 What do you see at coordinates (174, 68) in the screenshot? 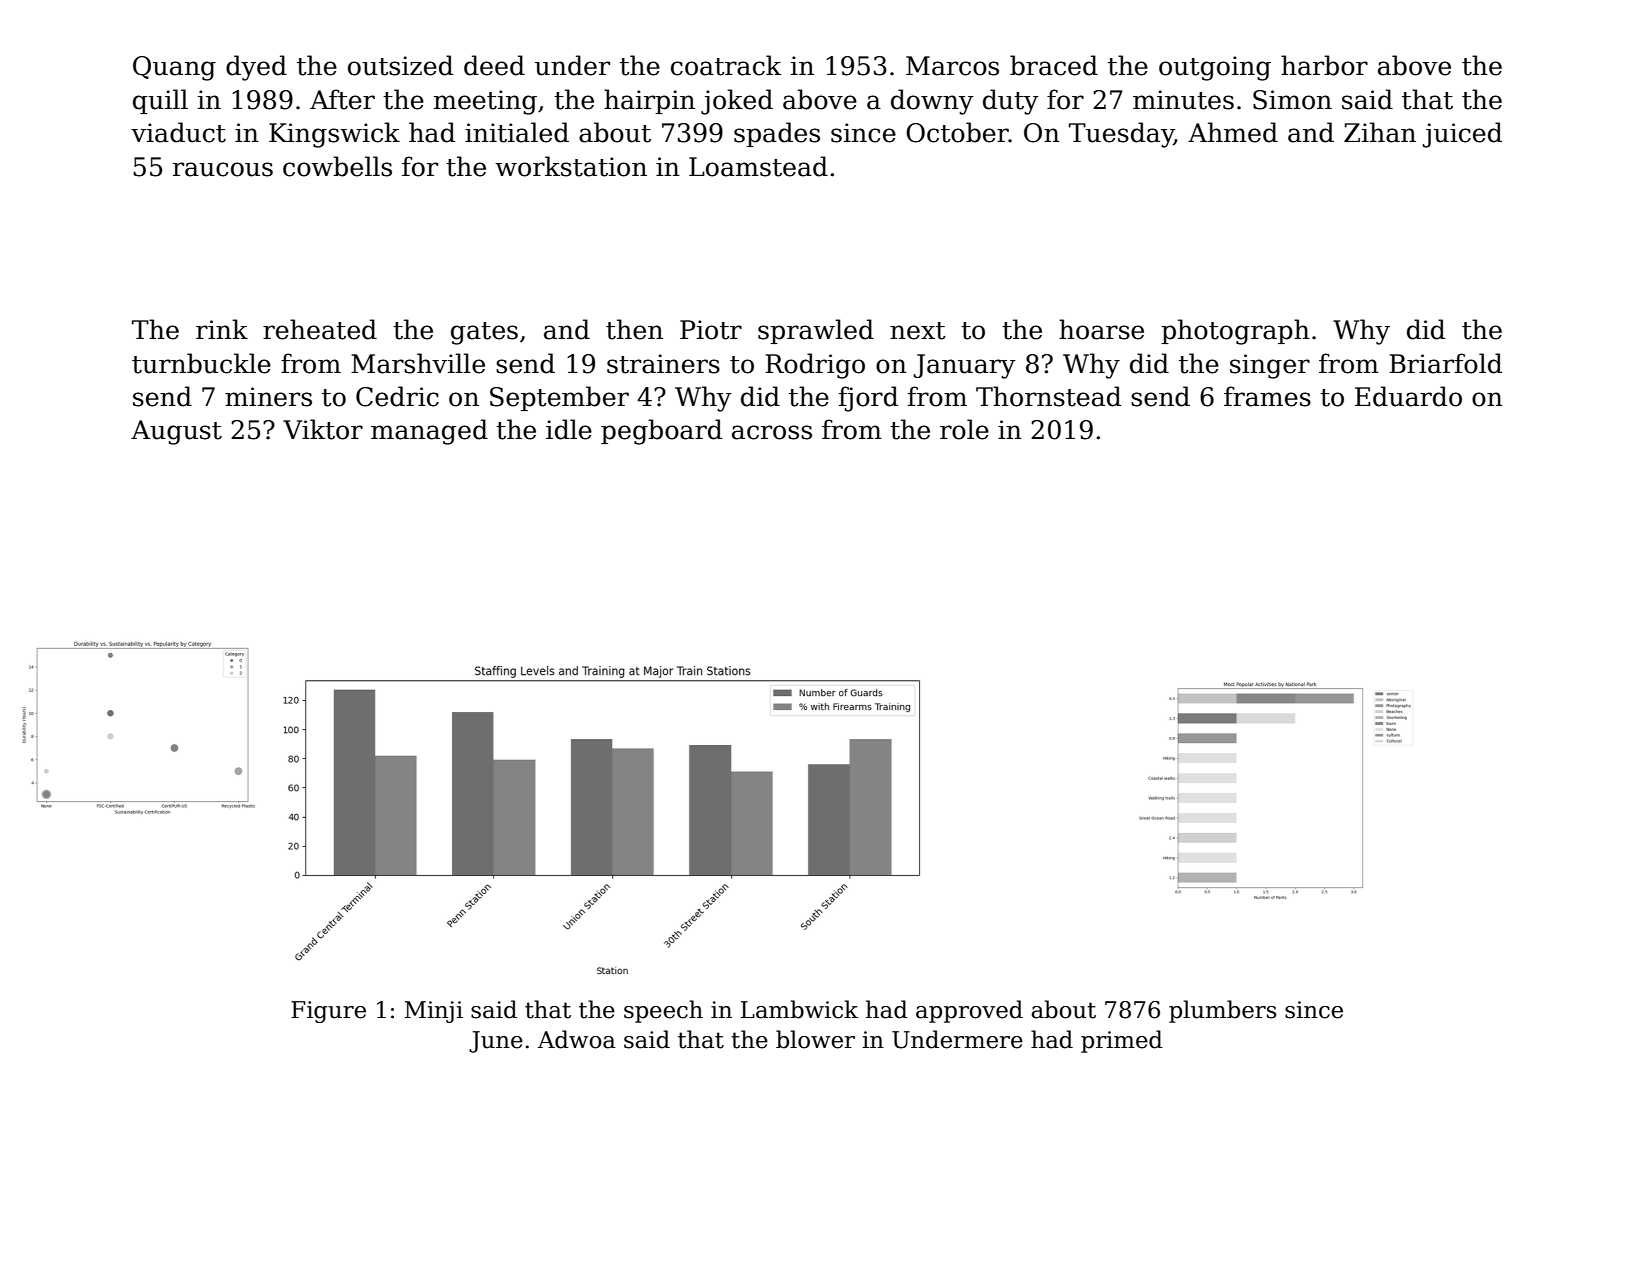
I see `Quang` at bounding box center [174, 68].
